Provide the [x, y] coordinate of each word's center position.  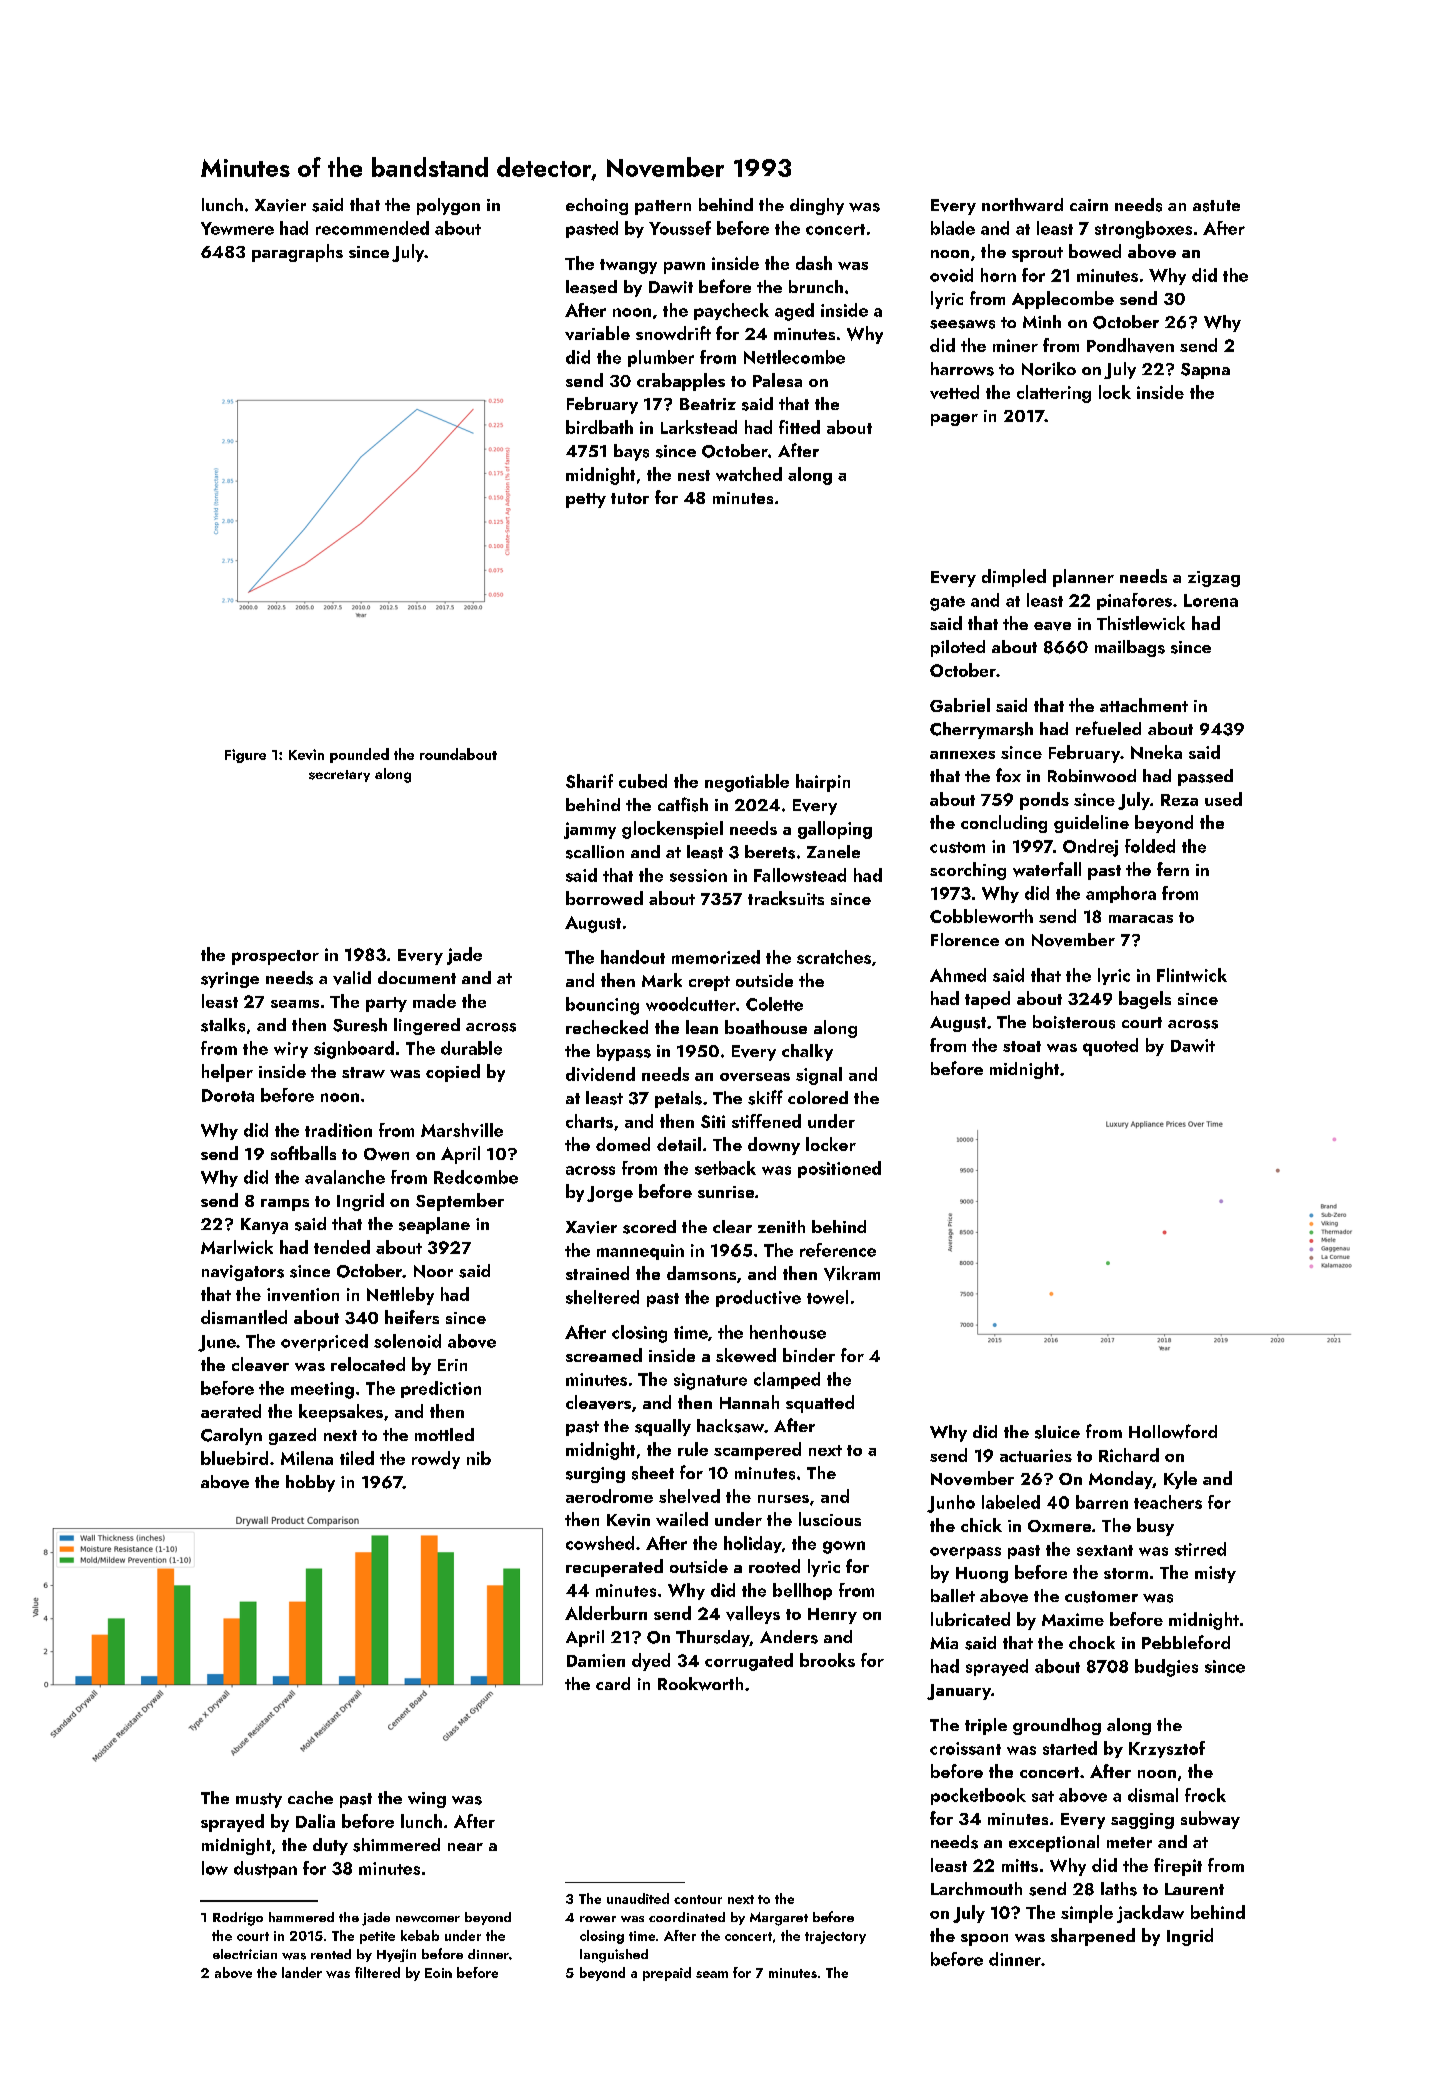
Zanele [833, 851]
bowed [1095, 251]
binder [809, 1355]
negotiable [747, 783]
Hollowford [1173, 1431]
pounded [359, 755]
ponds [1044, 801]
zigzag [1214, 579]
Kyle [1180, 1480]
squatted [820, 1404]
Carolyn [231, 1436]
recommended [372, 228]
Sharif [589, 781]
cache [310, 1797]
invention [303, 1294]
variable [597, 333]
